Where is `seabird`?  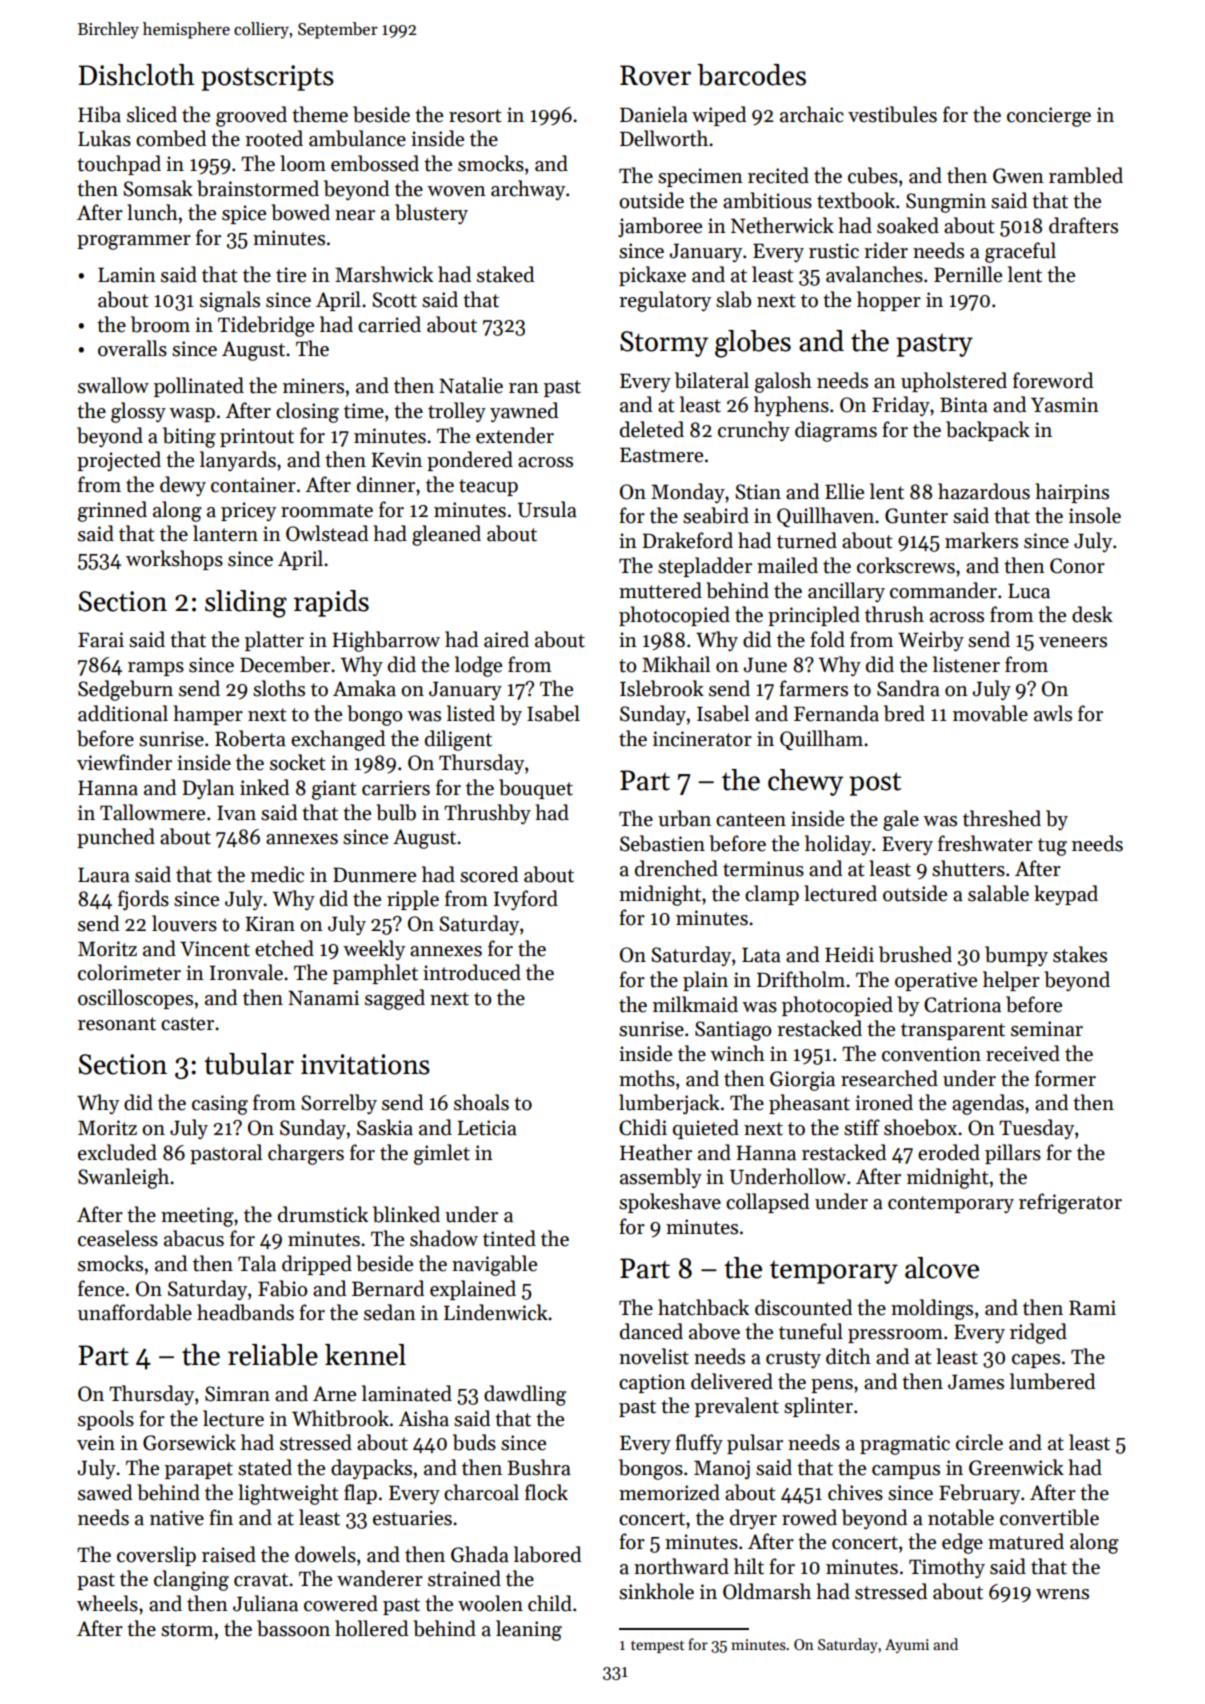 seabird is located at coordinates (716, 515).
